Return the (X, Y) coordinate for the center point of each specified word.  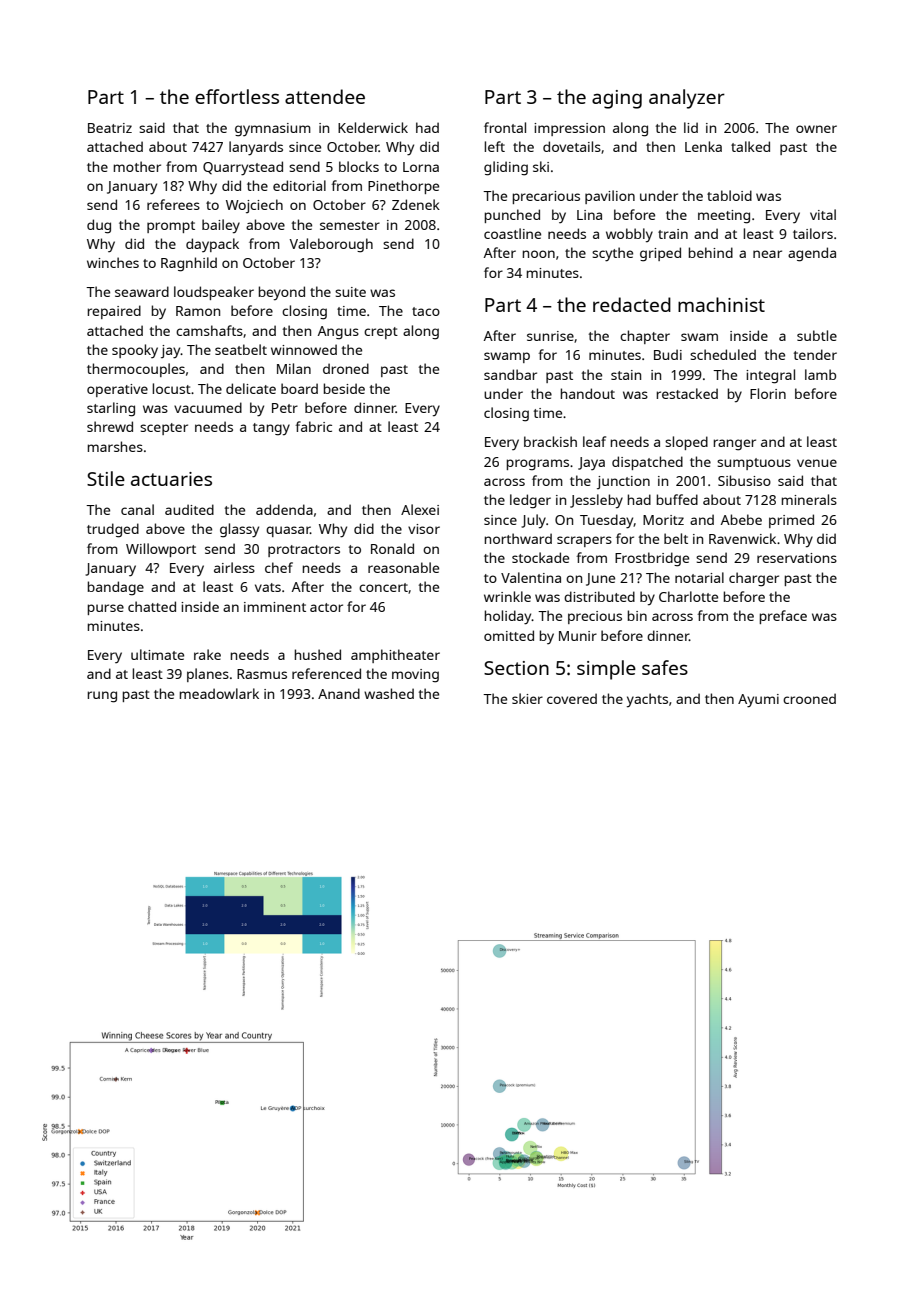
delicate (251, 388)
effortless (237, 96)
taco (426, 311)
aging (617, 99)
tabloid (729, 195)
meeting (724, 217)
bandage (116, 588)
